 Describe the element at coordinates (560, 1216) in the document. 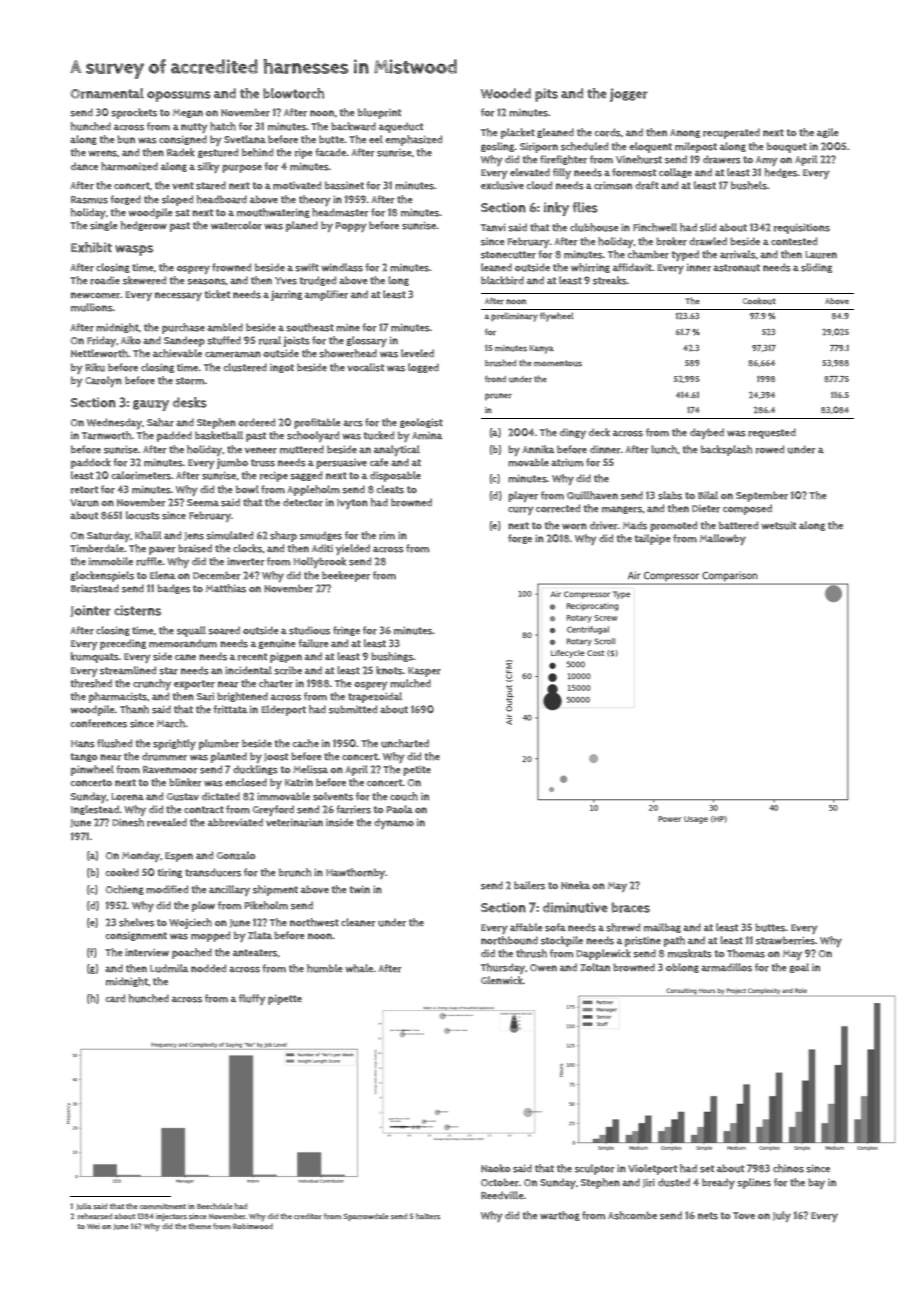

I see `warthog` at that location.
